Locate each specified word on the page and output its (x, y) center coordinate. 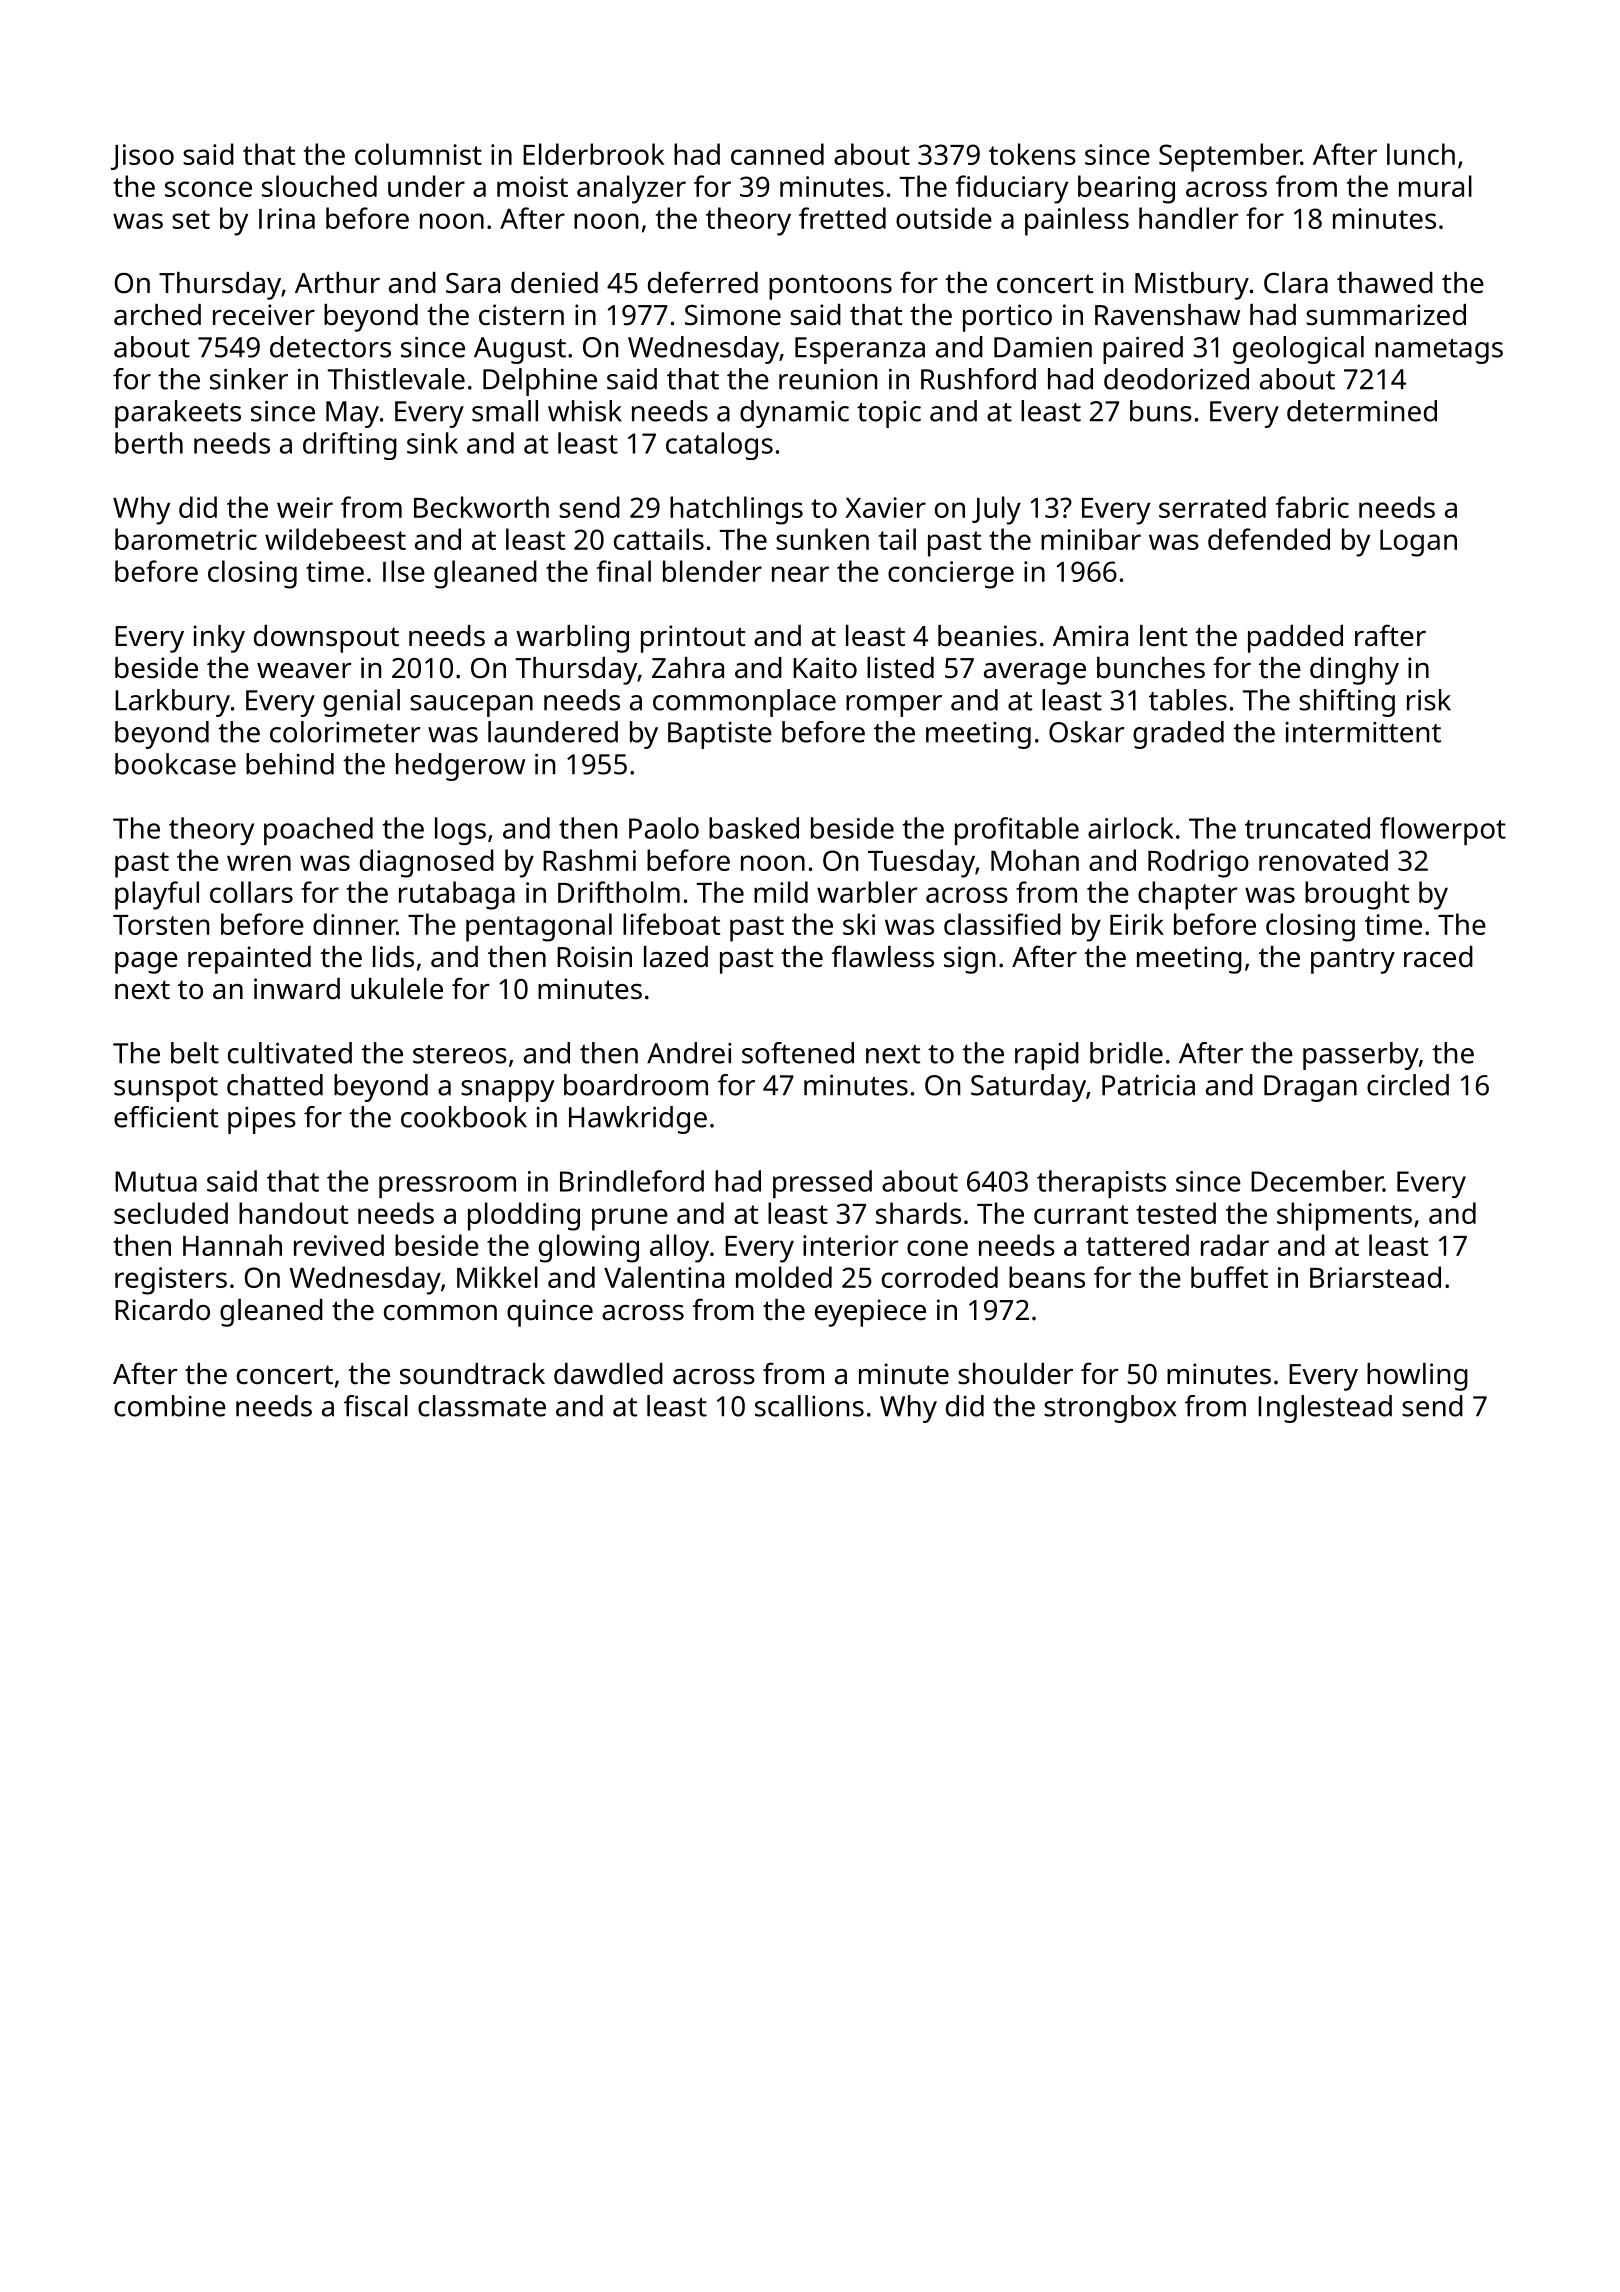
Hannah (232, 1245)
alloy (679, 1248)
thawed (1385, 283)
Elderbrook (594, 154)
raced (1438, 957)
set (191, 219)
